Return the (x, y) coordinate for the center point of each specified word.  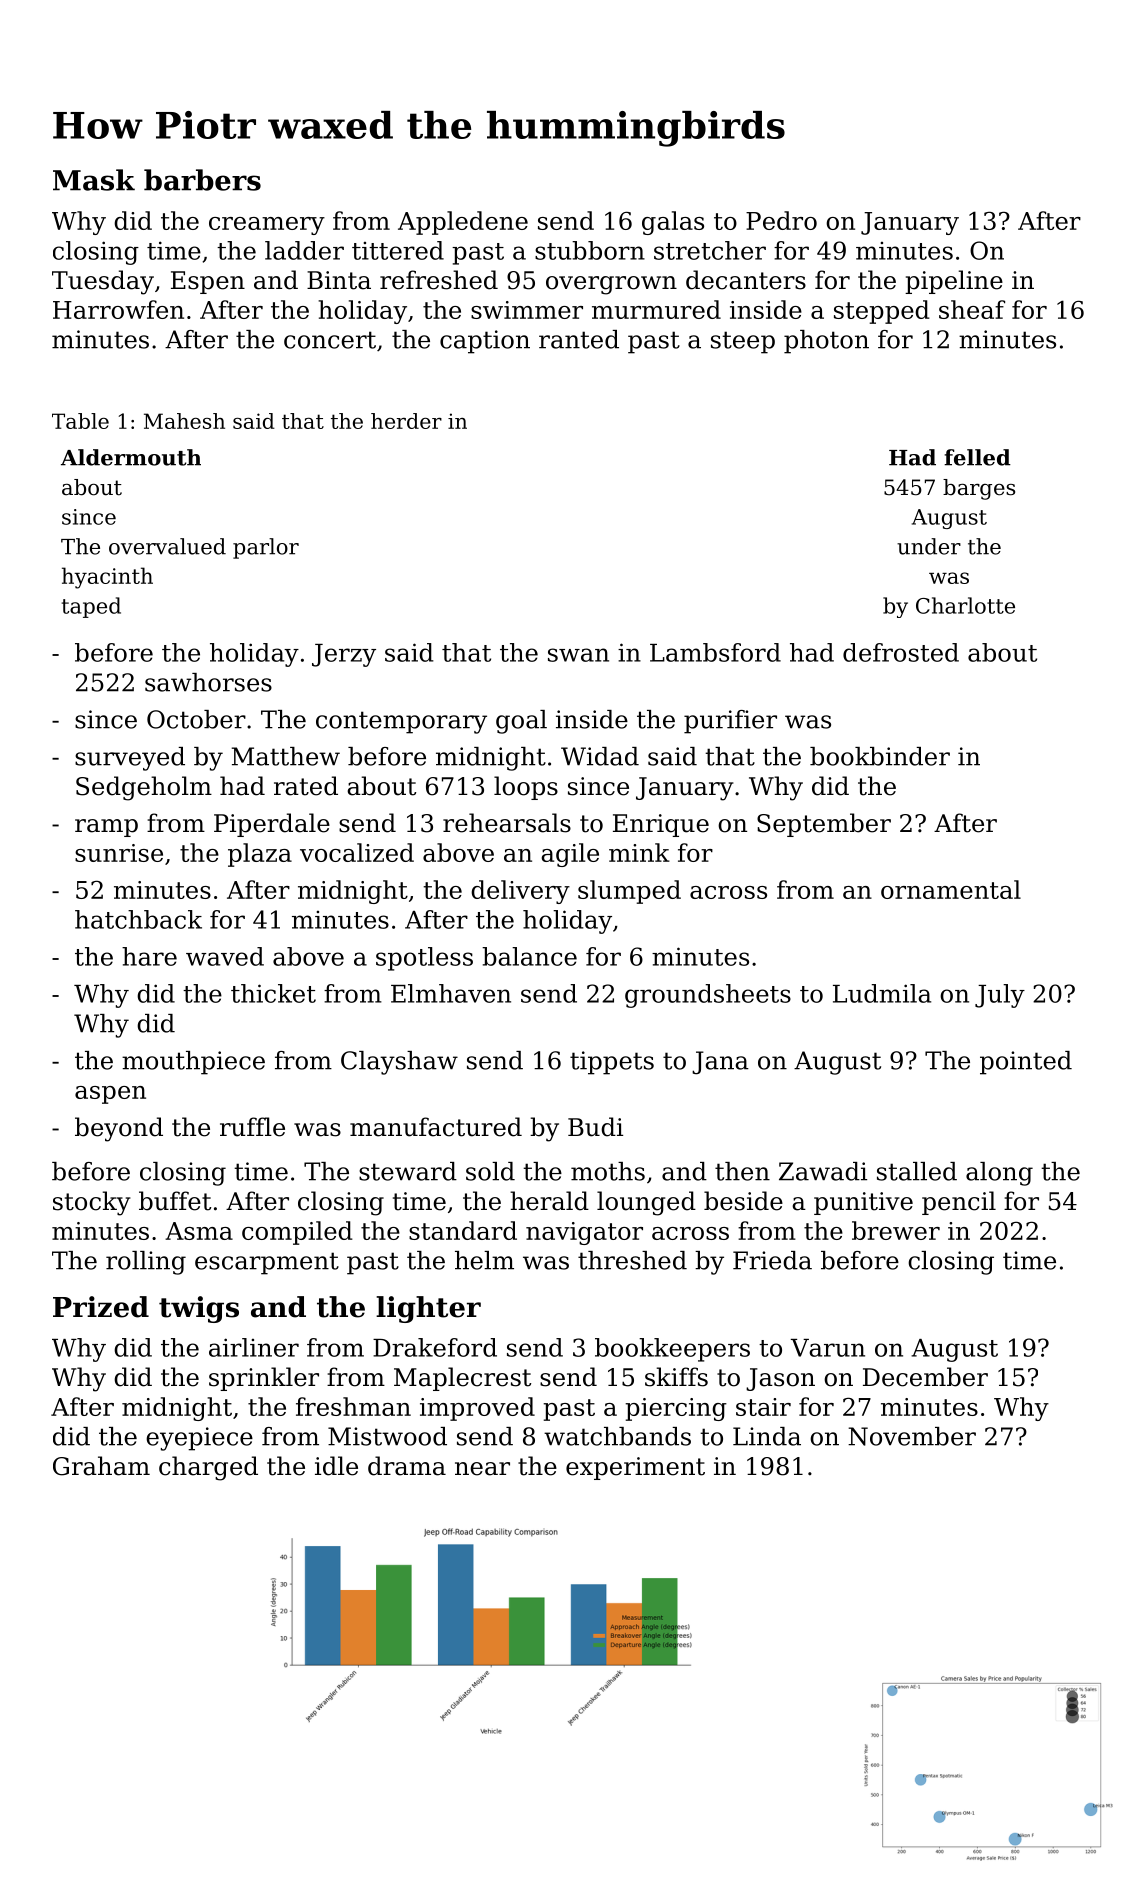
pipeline (954, 282)
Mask (94, 180)
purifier (730, 722)
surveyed (130, 759)
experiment (635, 1468)
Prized (101, 1307)
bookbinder (880, 756)
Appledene (463, 223)
